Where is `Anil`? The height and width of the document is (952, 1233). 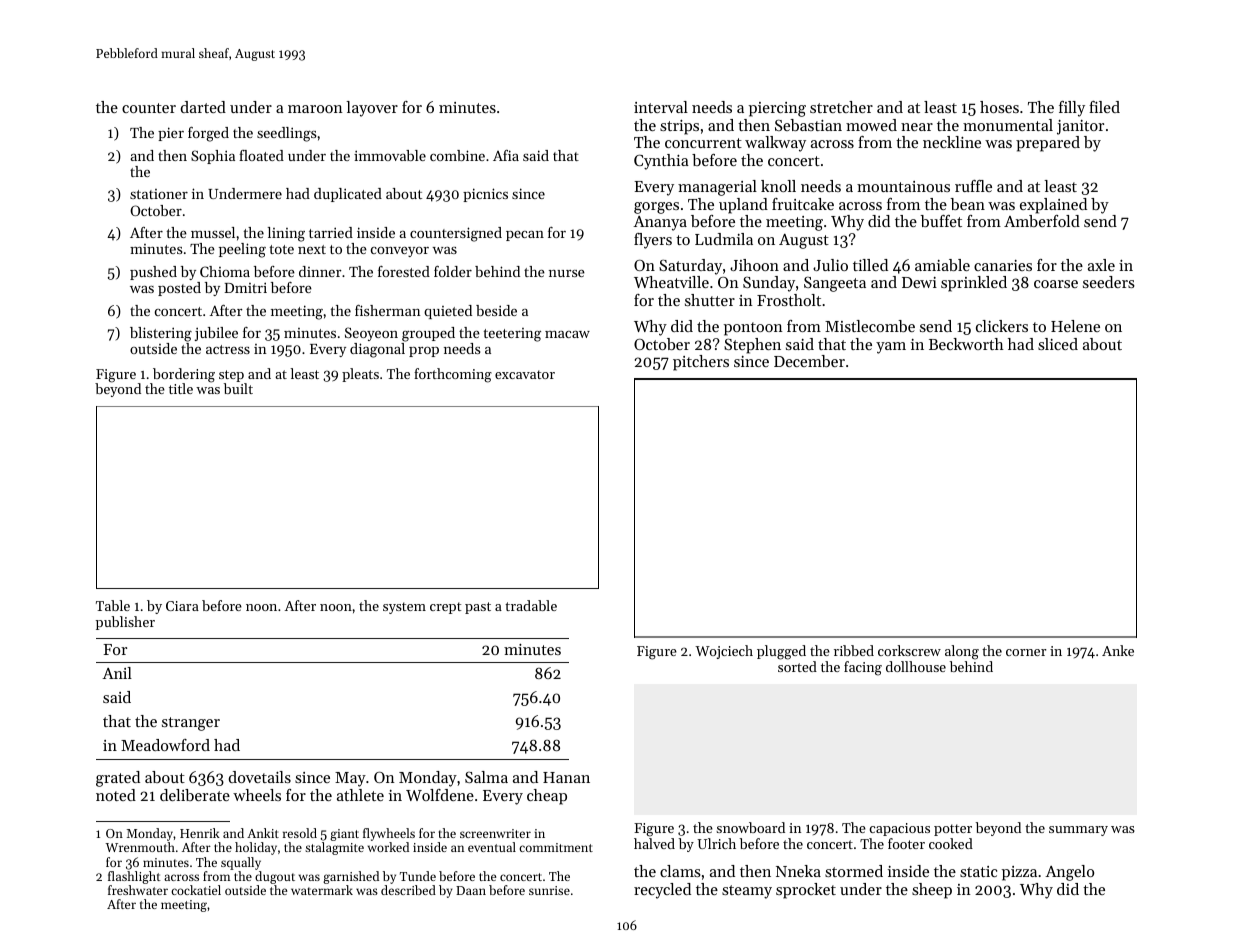
Anil is located at coordinates (117, 673).
